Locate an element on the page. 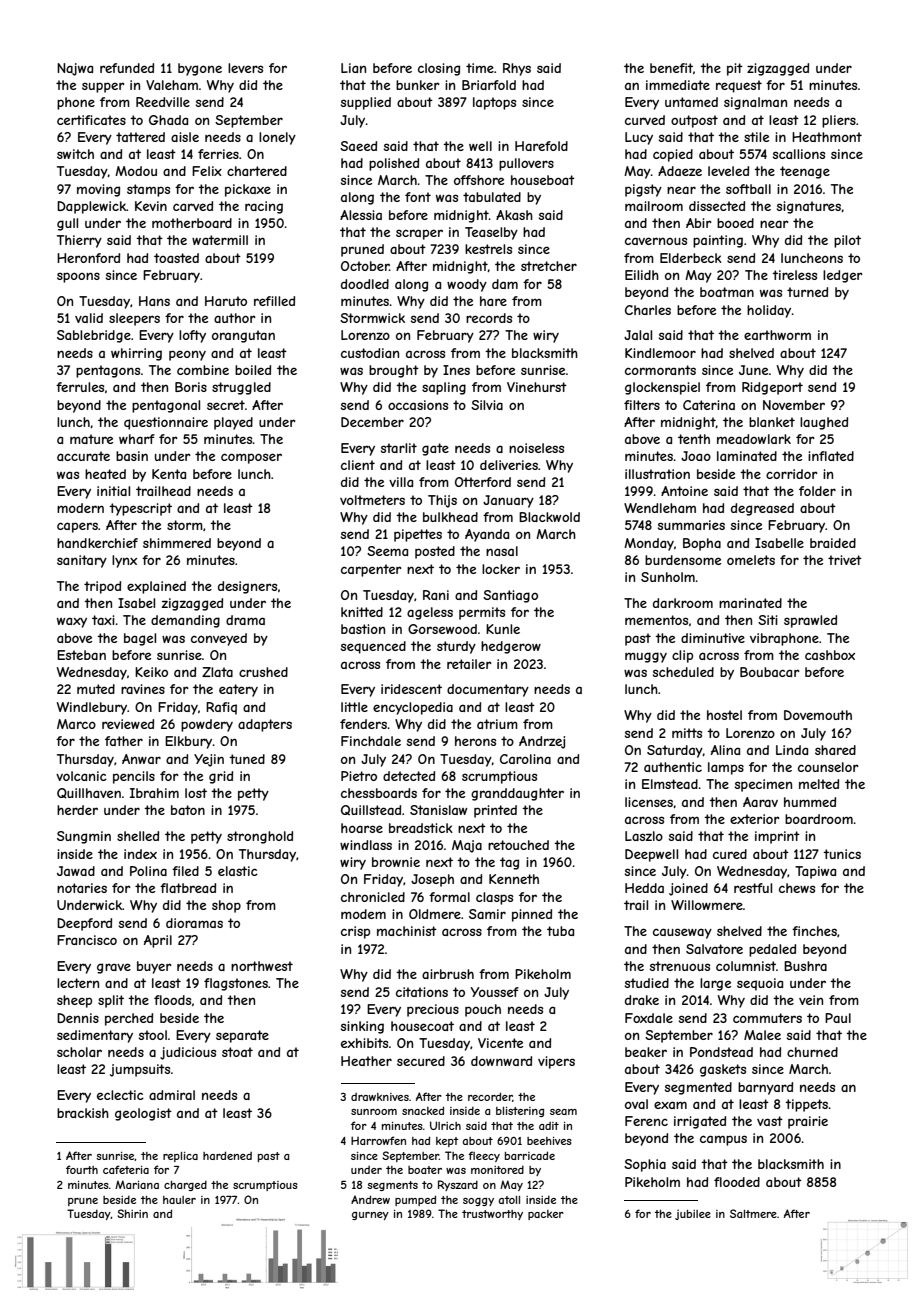  stronghold is located at coordinates (260, 837).
